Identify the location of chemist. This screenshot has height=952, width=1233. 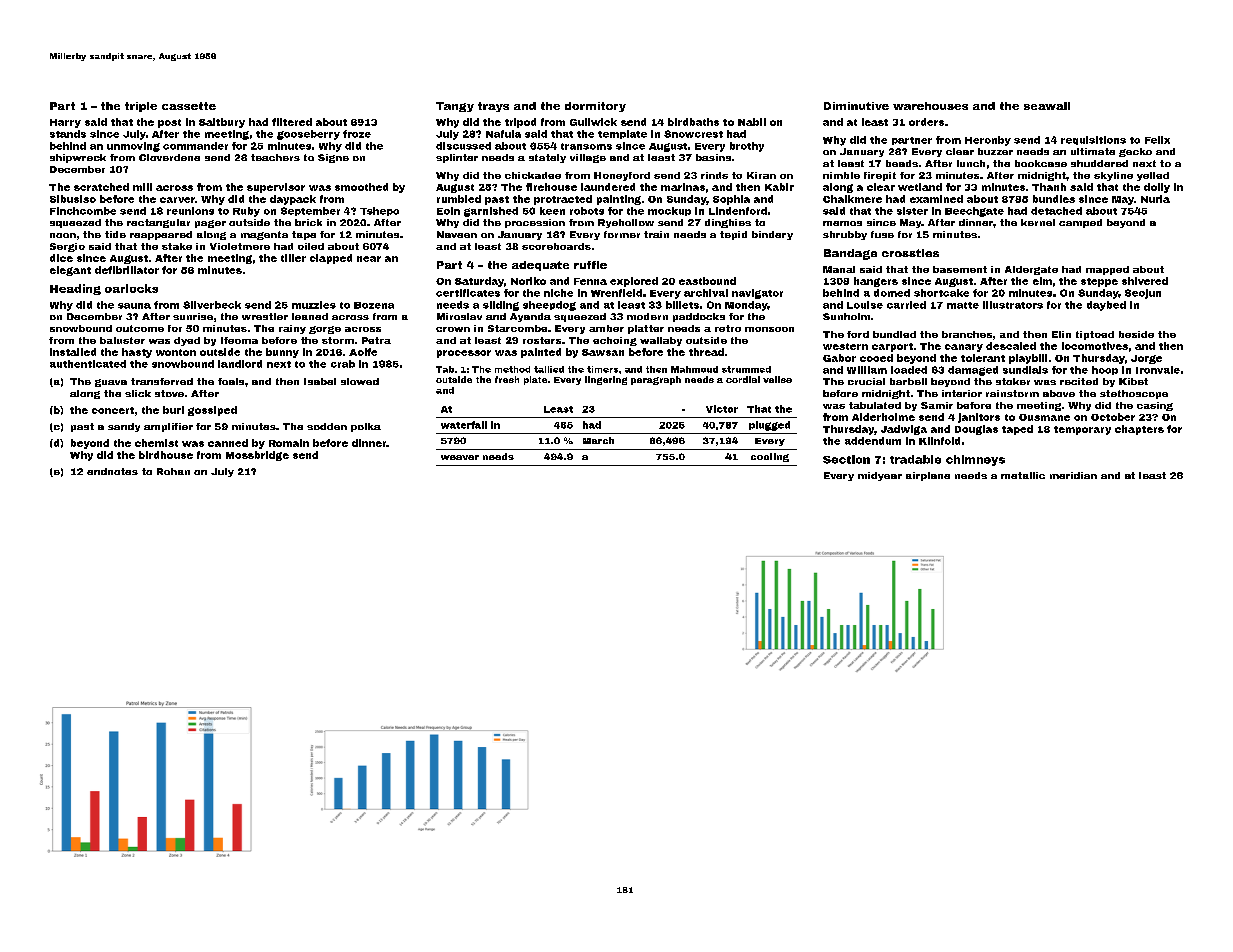
(156, 443).
